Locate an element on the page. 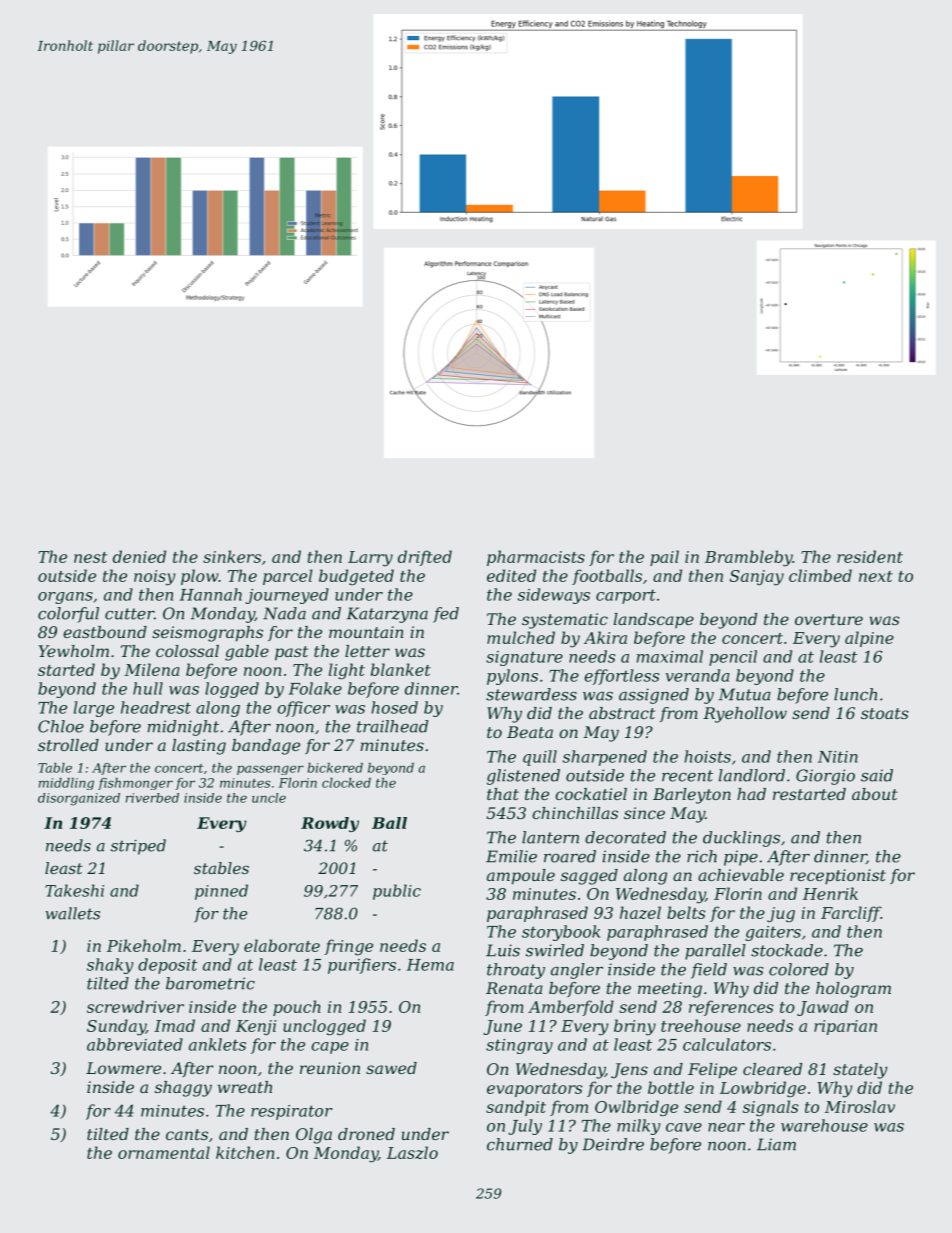 The width and height of the page is (952, 1233). swirled is located at coordinates (555, 950).
